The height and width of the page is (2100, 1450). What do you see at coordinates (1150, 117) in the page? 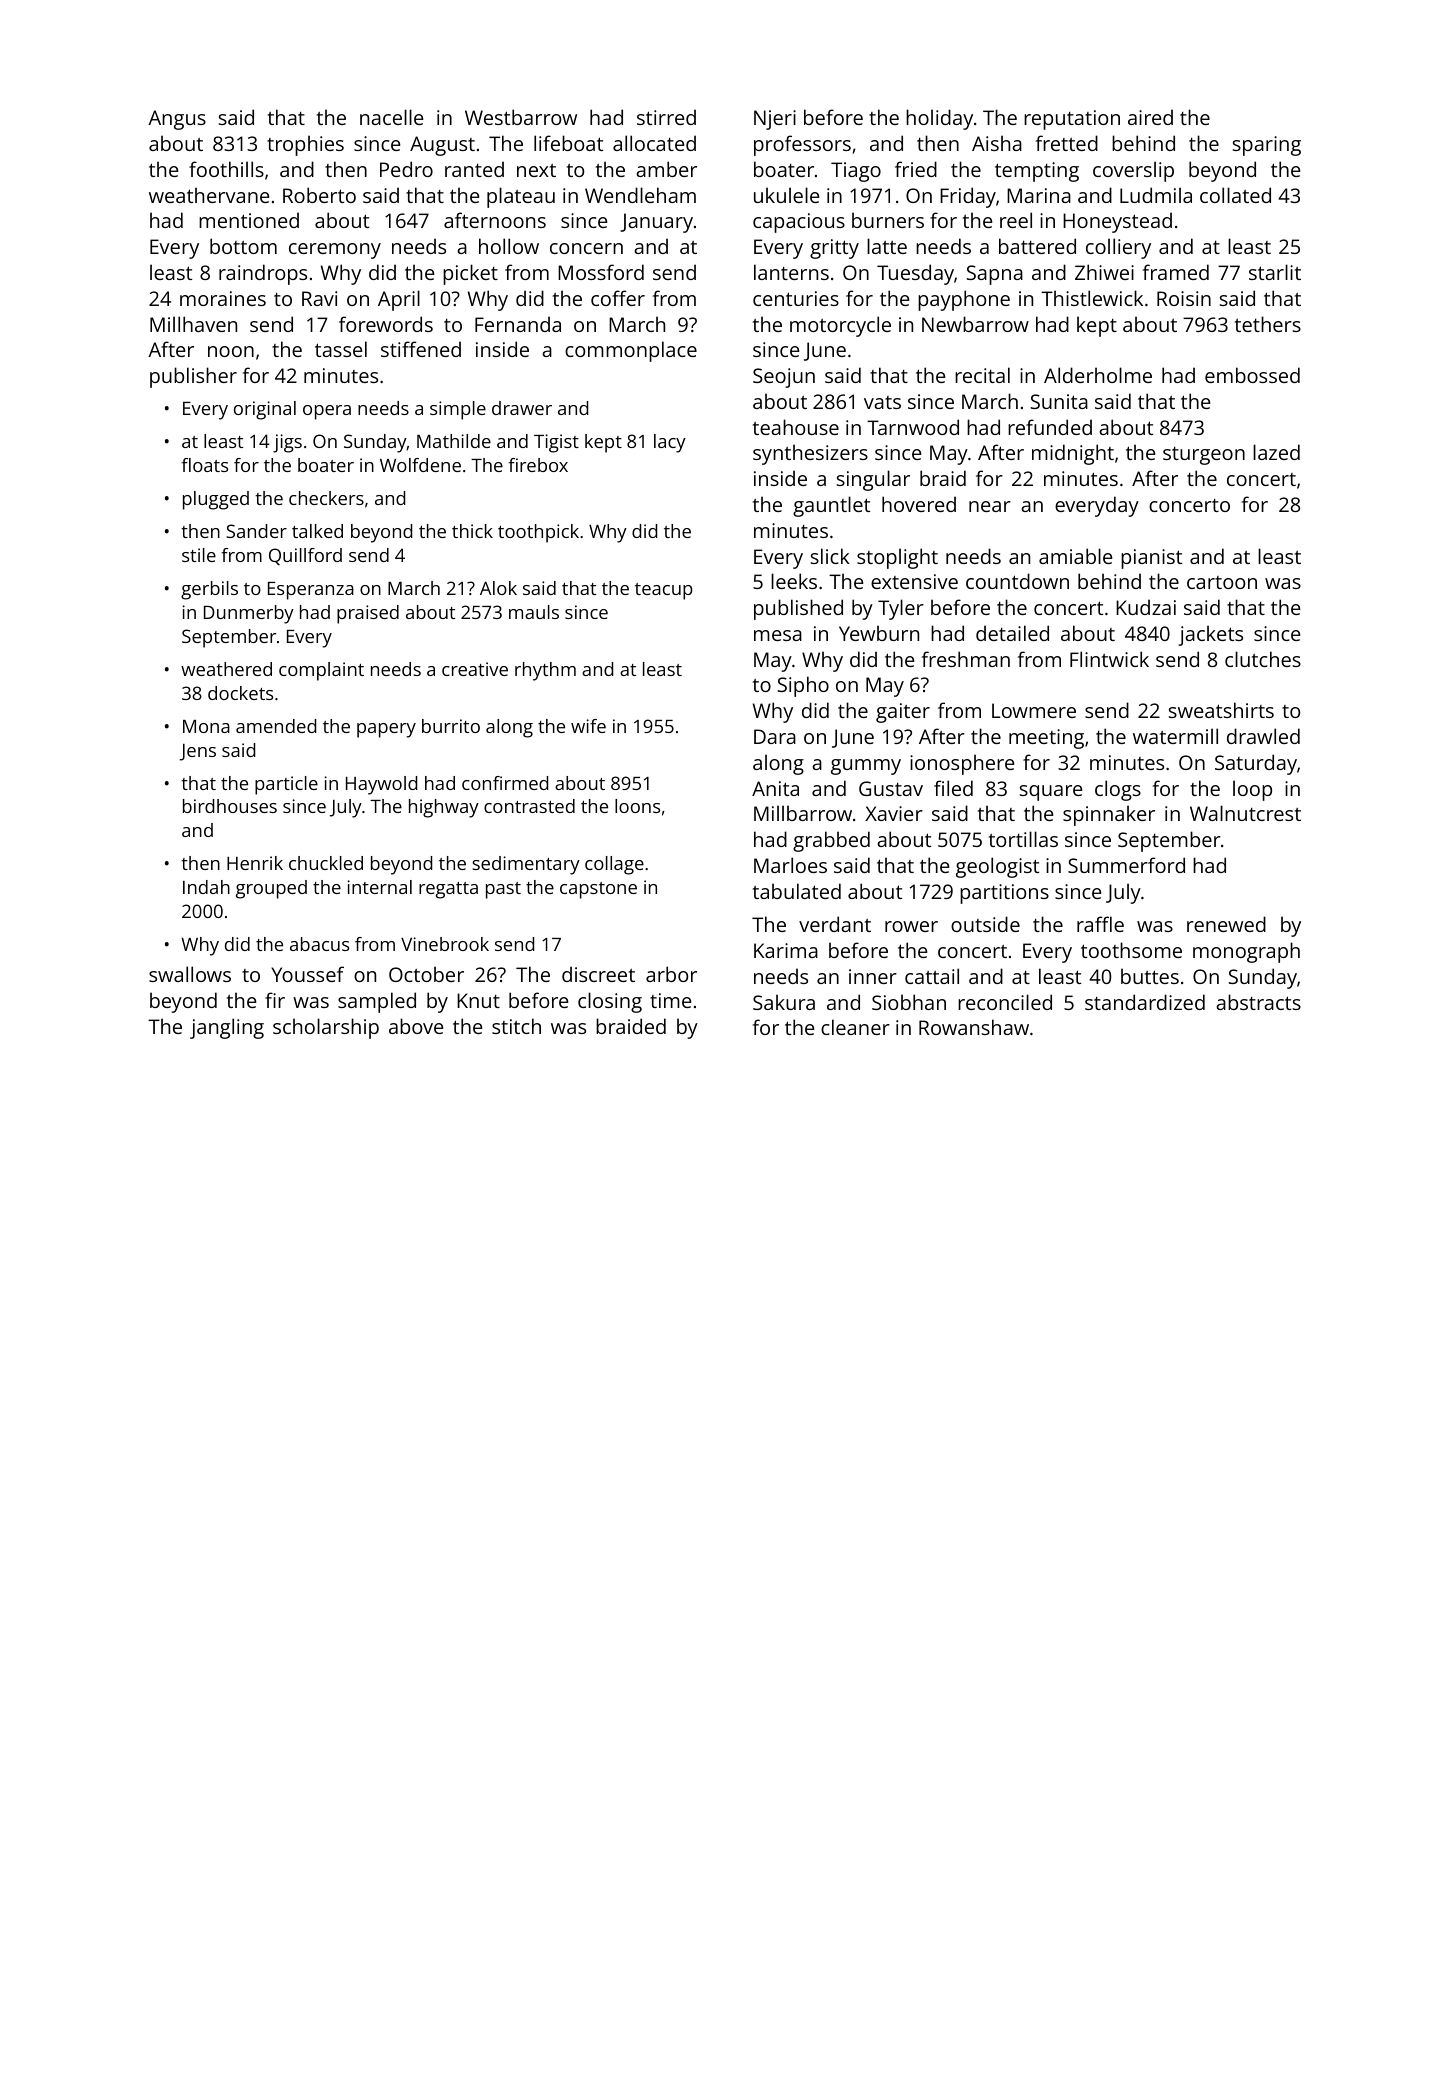
I see `aired` at bounding box center [1150, 117].
